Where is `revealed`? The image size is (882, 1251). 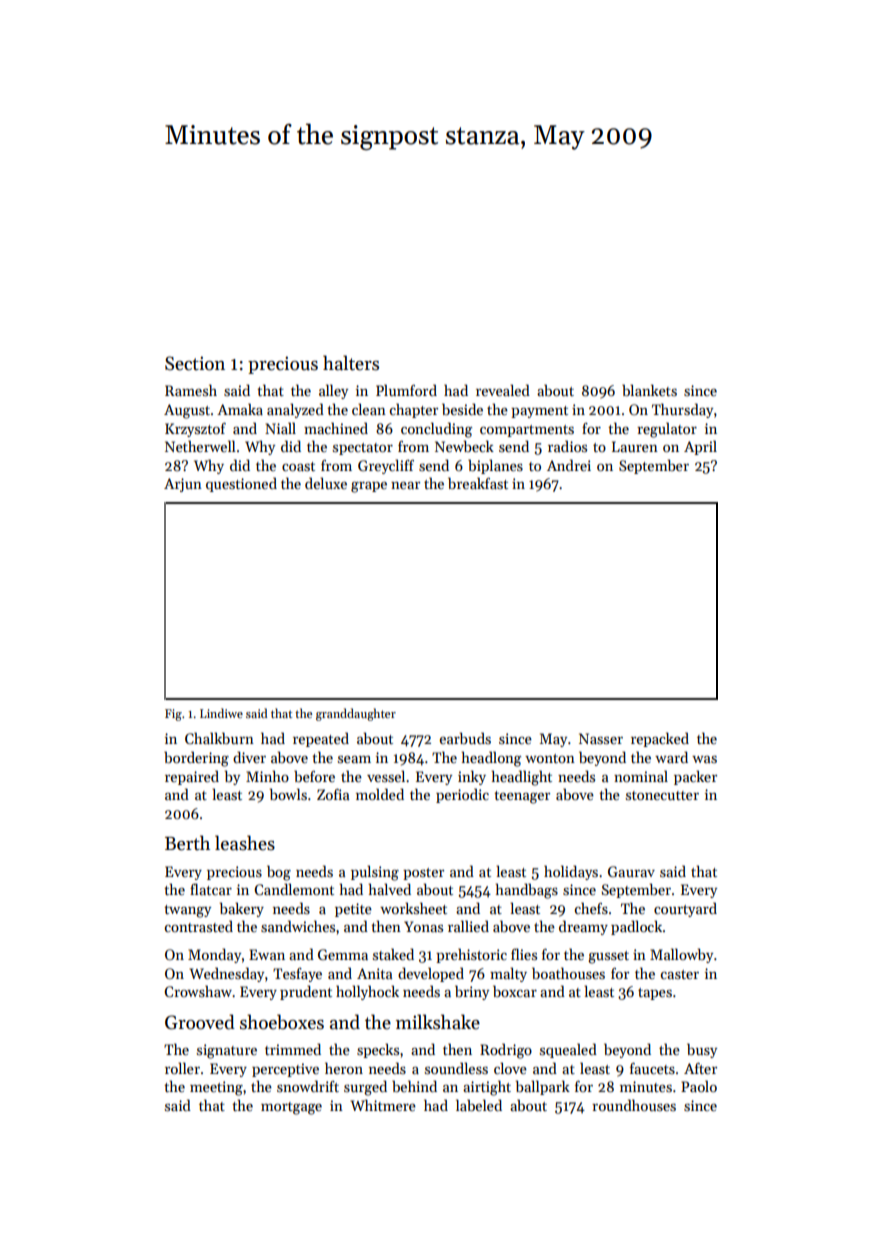
revealed is located at coordinates (503, 390).
